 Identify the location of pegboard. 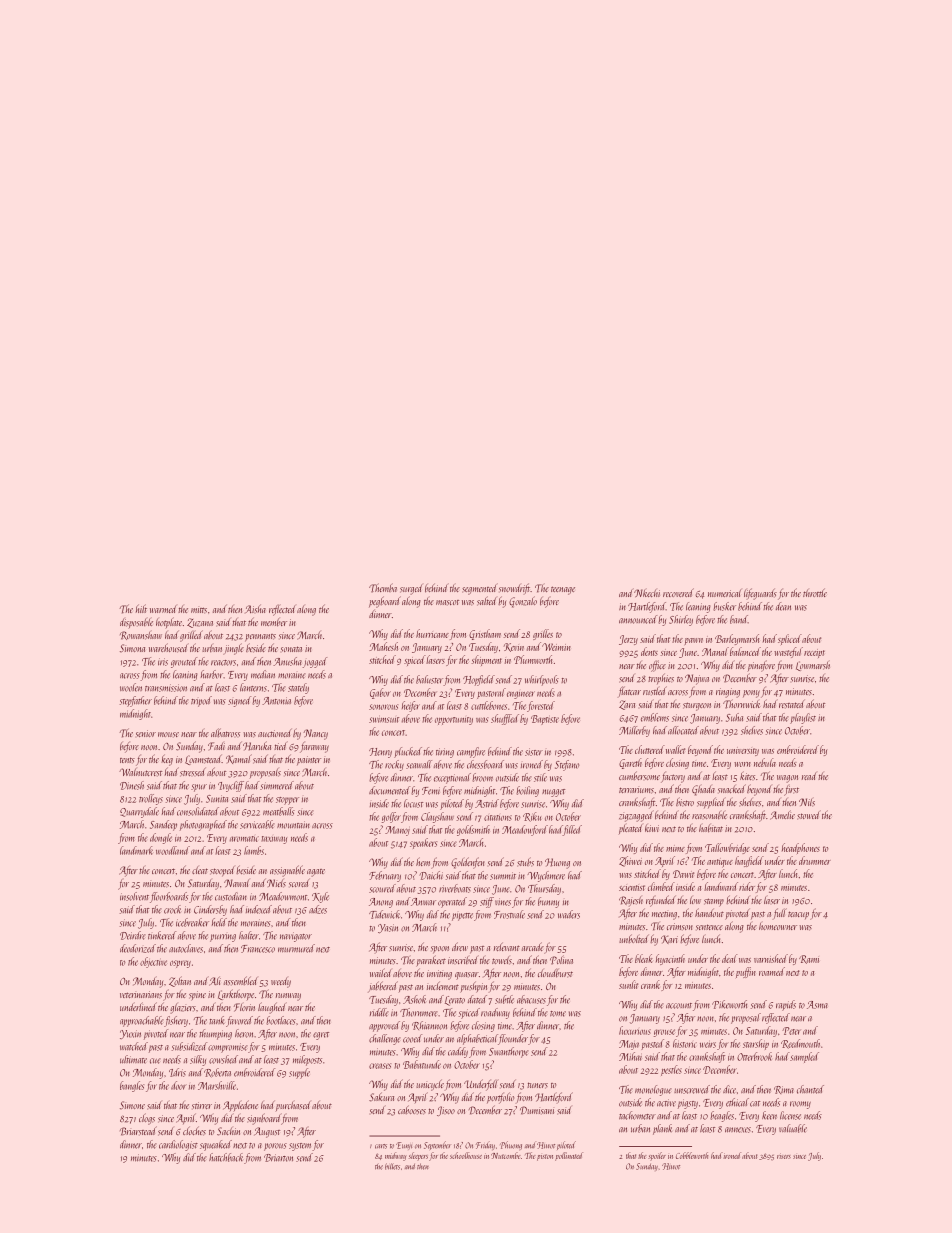
(385, 602).
